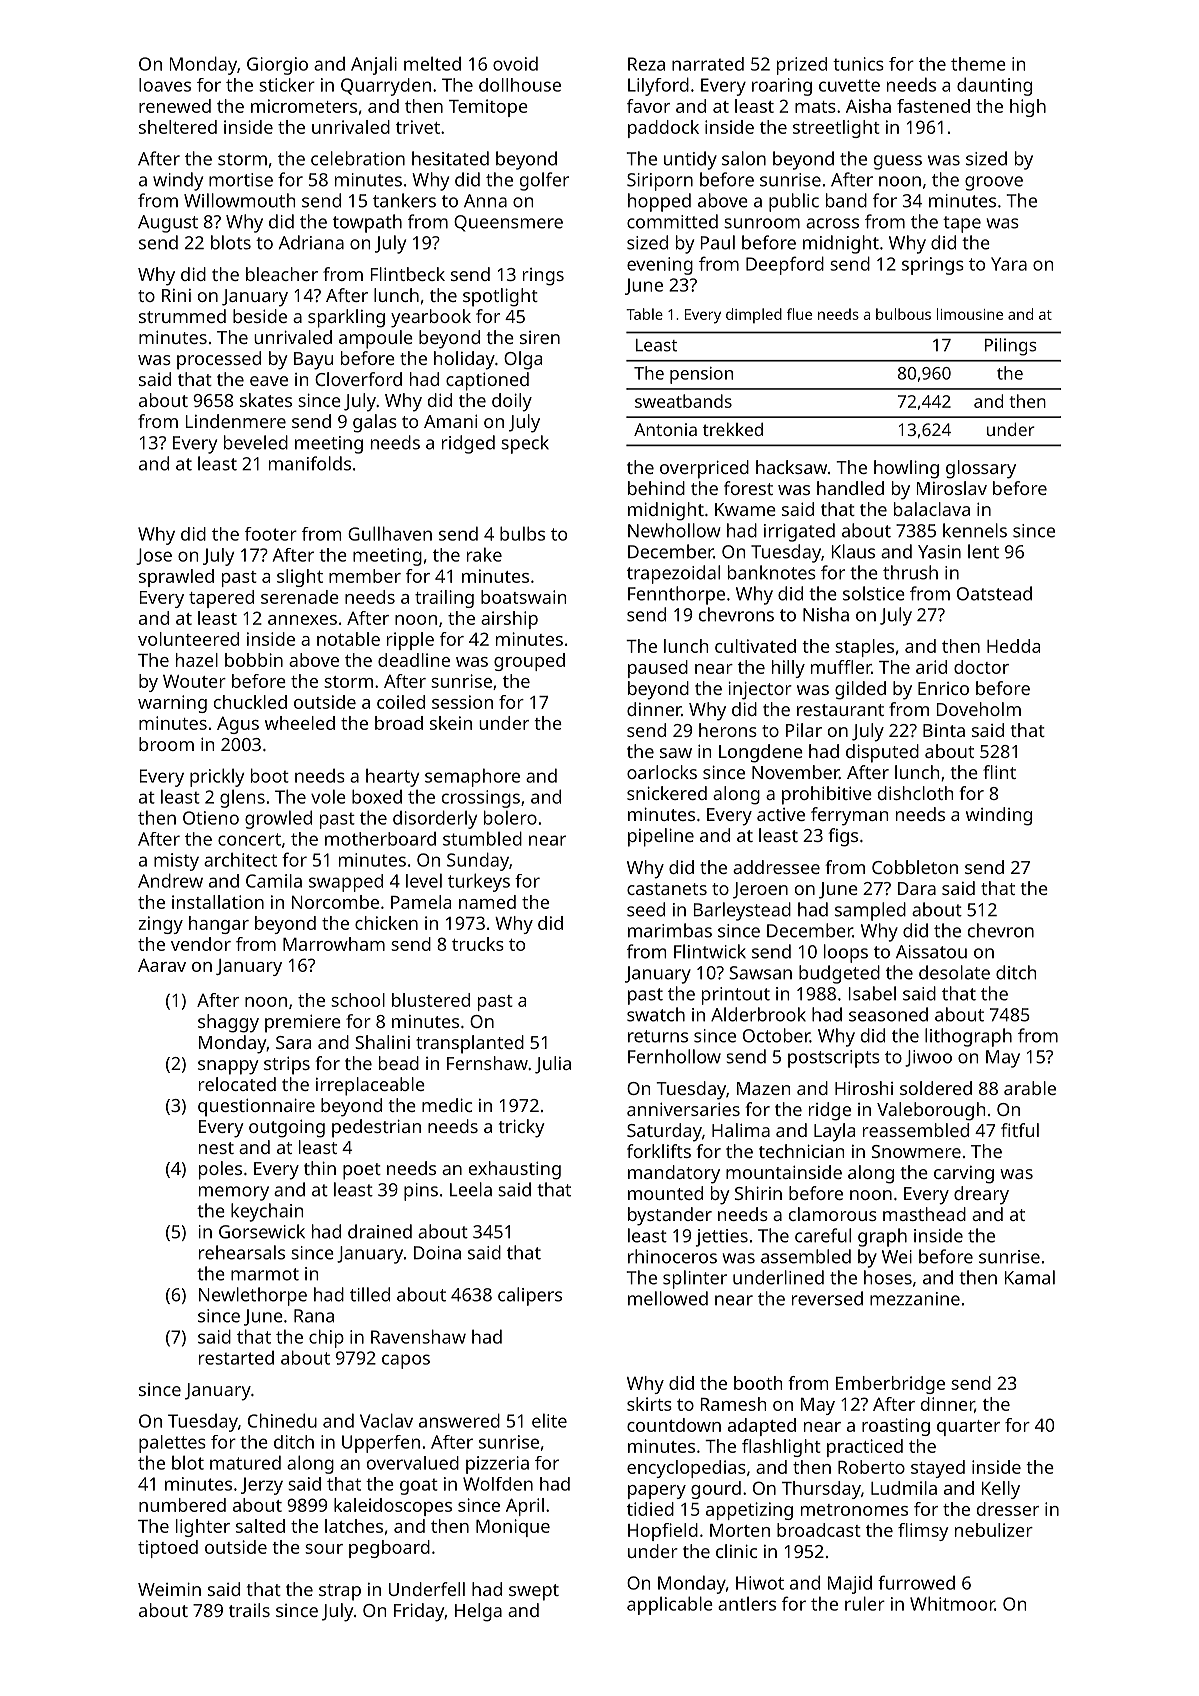 The width and height of the screenshot is (1199, 1696). I want to click on bead, so click(399, 1063).
